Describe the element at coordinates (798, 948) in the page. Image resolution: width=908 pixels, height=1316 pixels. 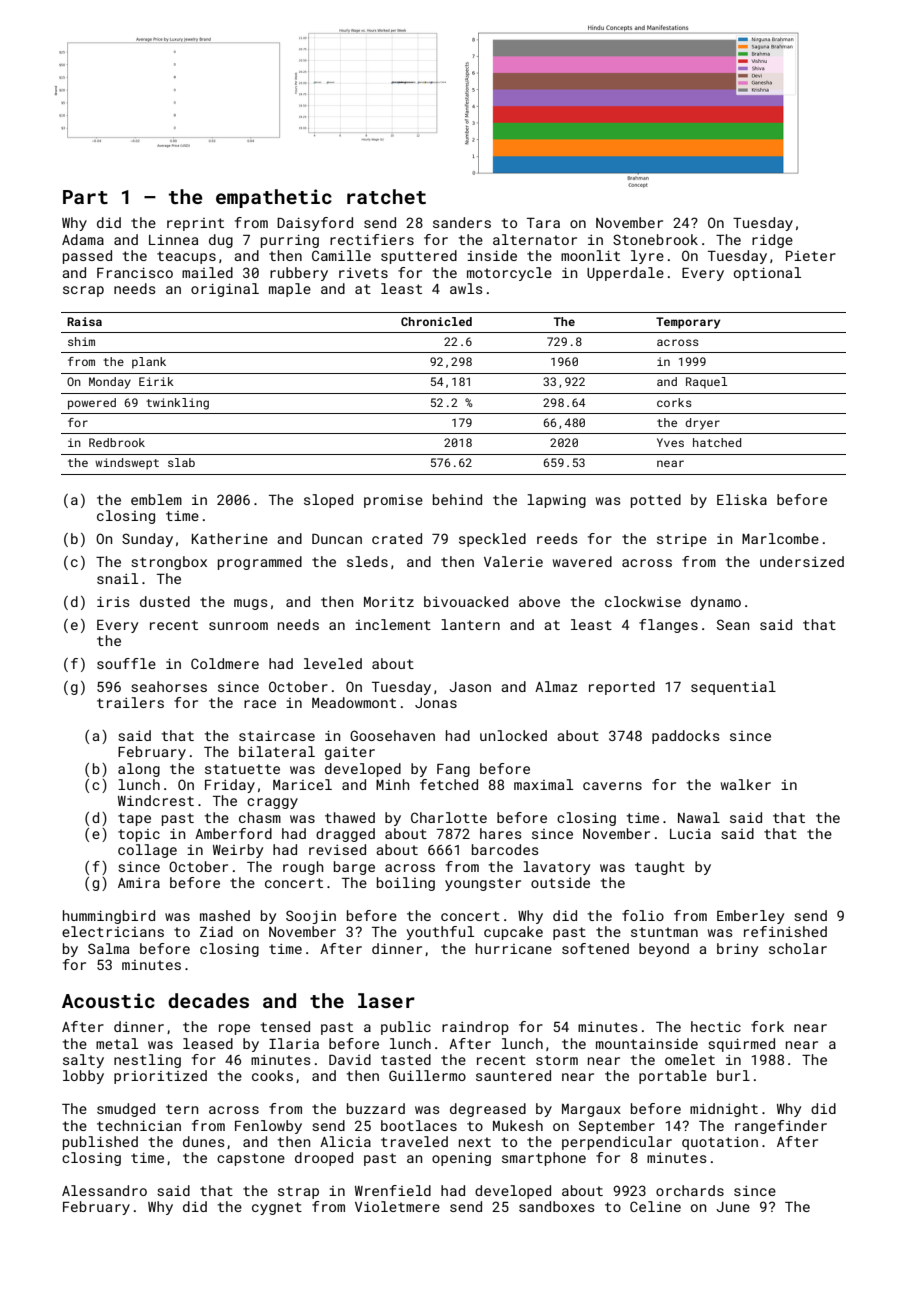
I see `scholar` at that location.
